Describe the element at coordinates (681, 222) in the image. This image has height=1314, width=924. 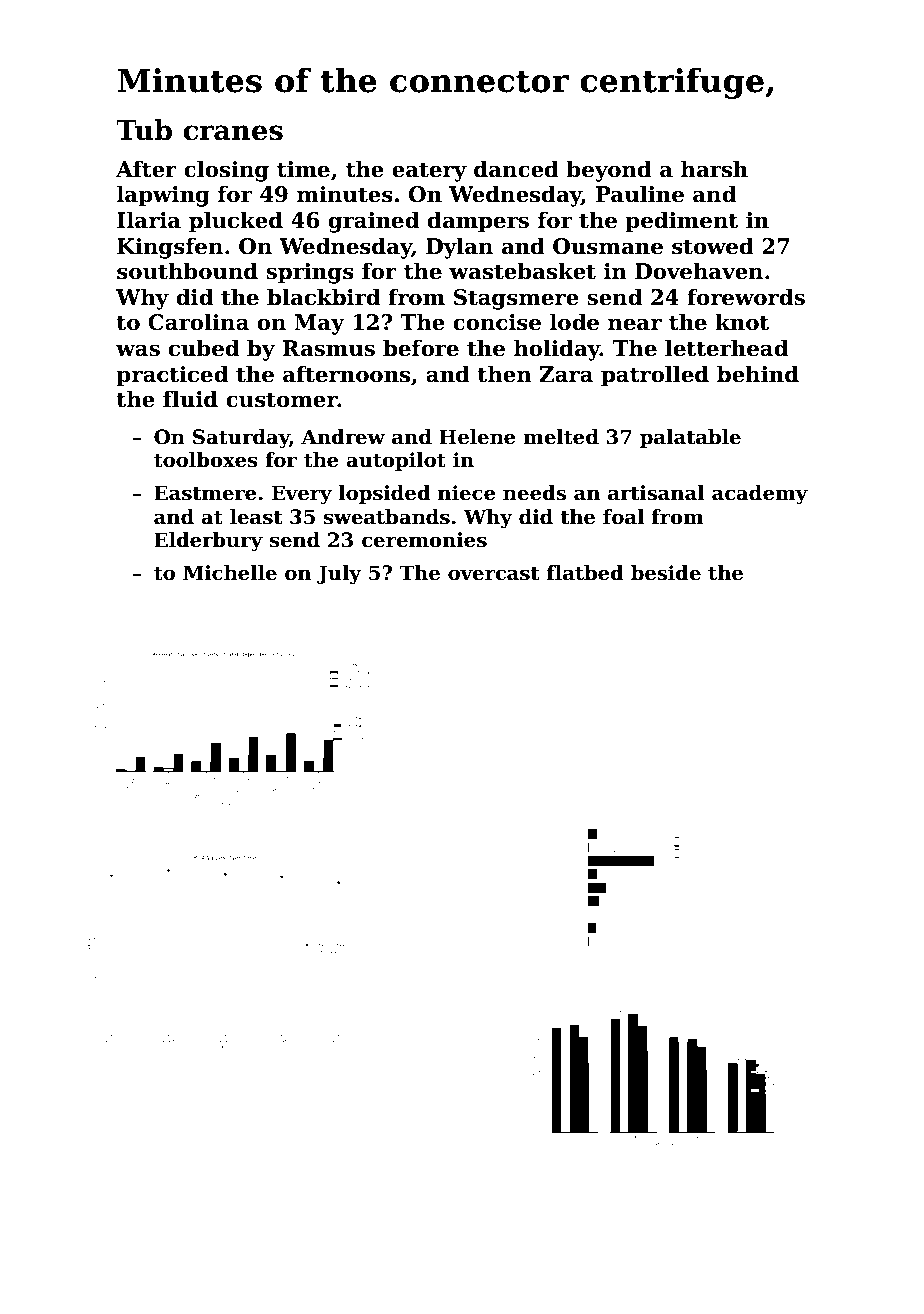
I see `pediment` at that location.
